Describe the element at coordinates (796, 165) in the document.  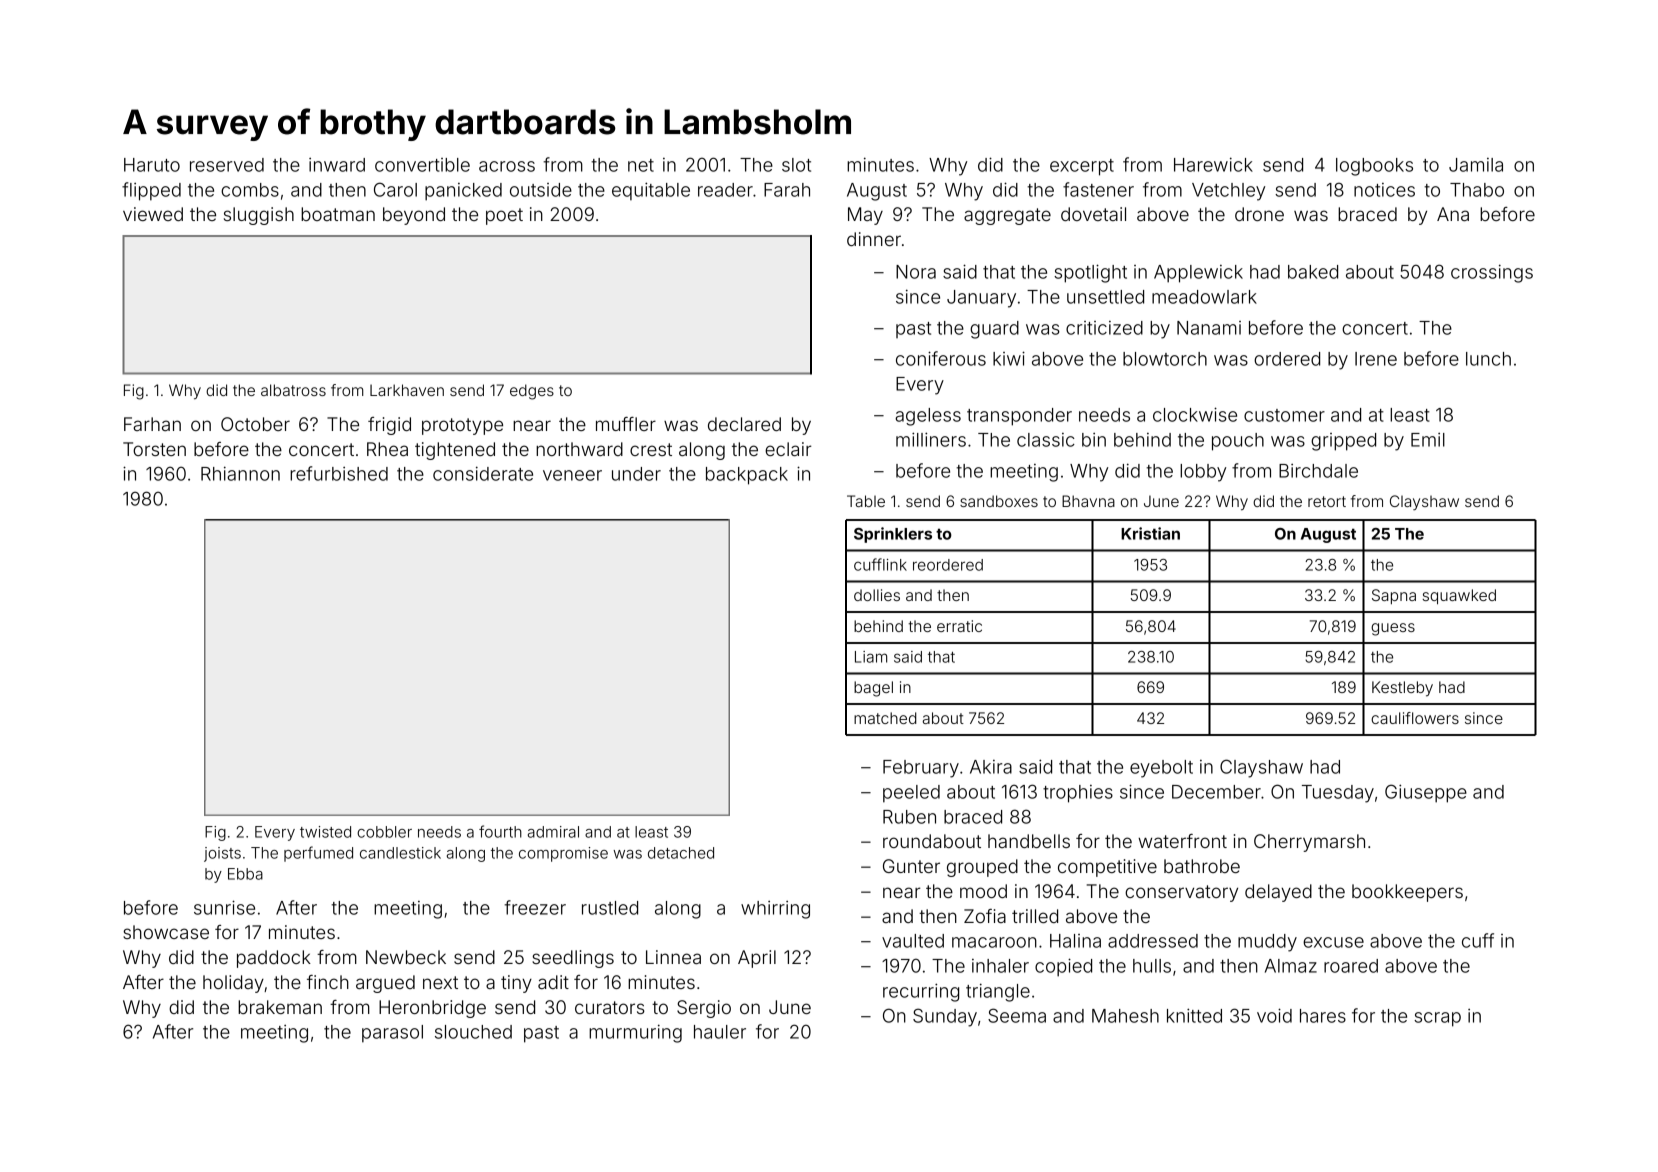
I see `slot` at that location.
